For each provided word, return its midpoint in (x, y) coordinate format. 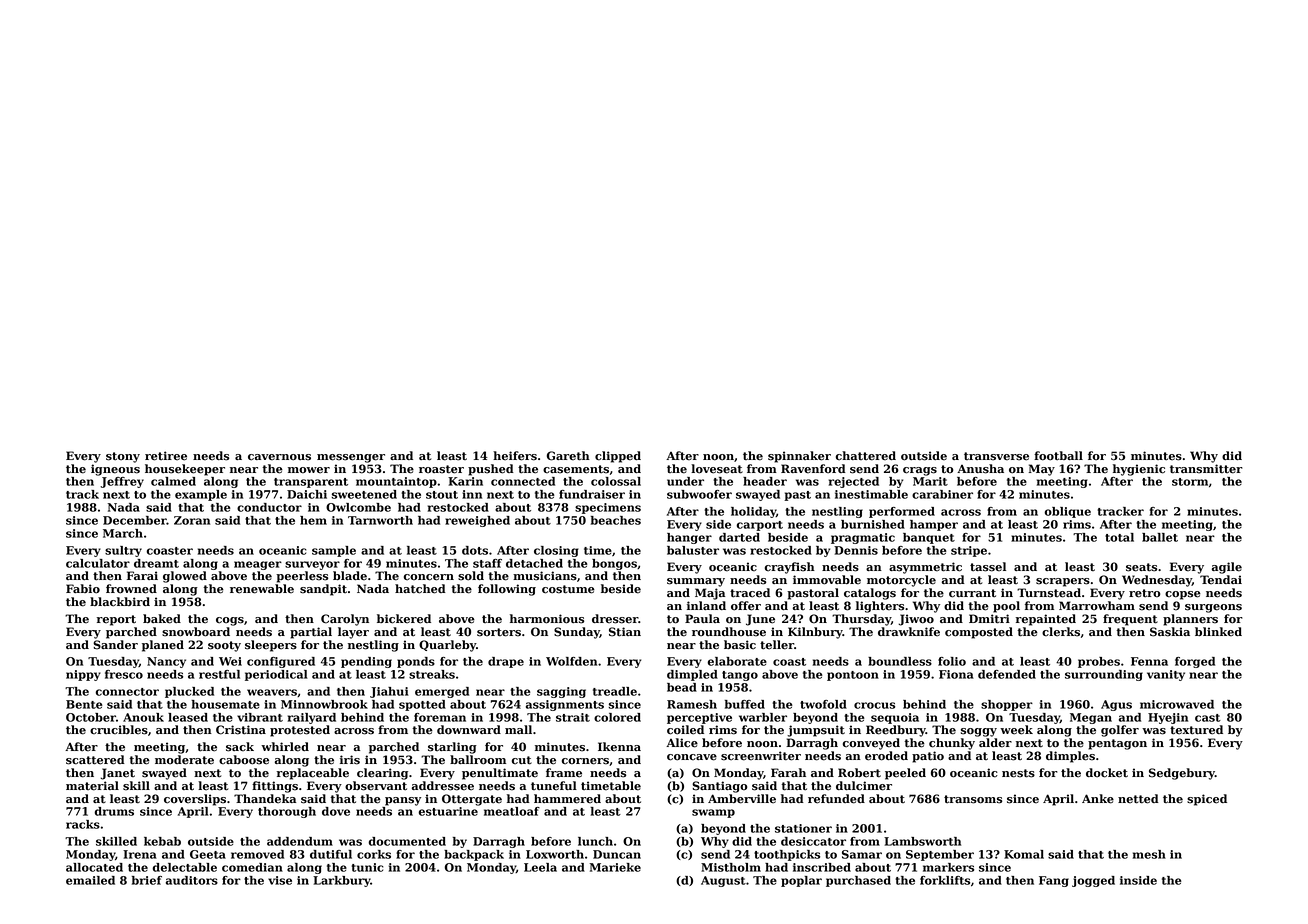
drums (114, 811)
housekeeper (185, 470)
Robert (859, 773)
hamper (934, 525)
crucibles (119, 730)
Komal (1024, 854)
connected (523, 481)
